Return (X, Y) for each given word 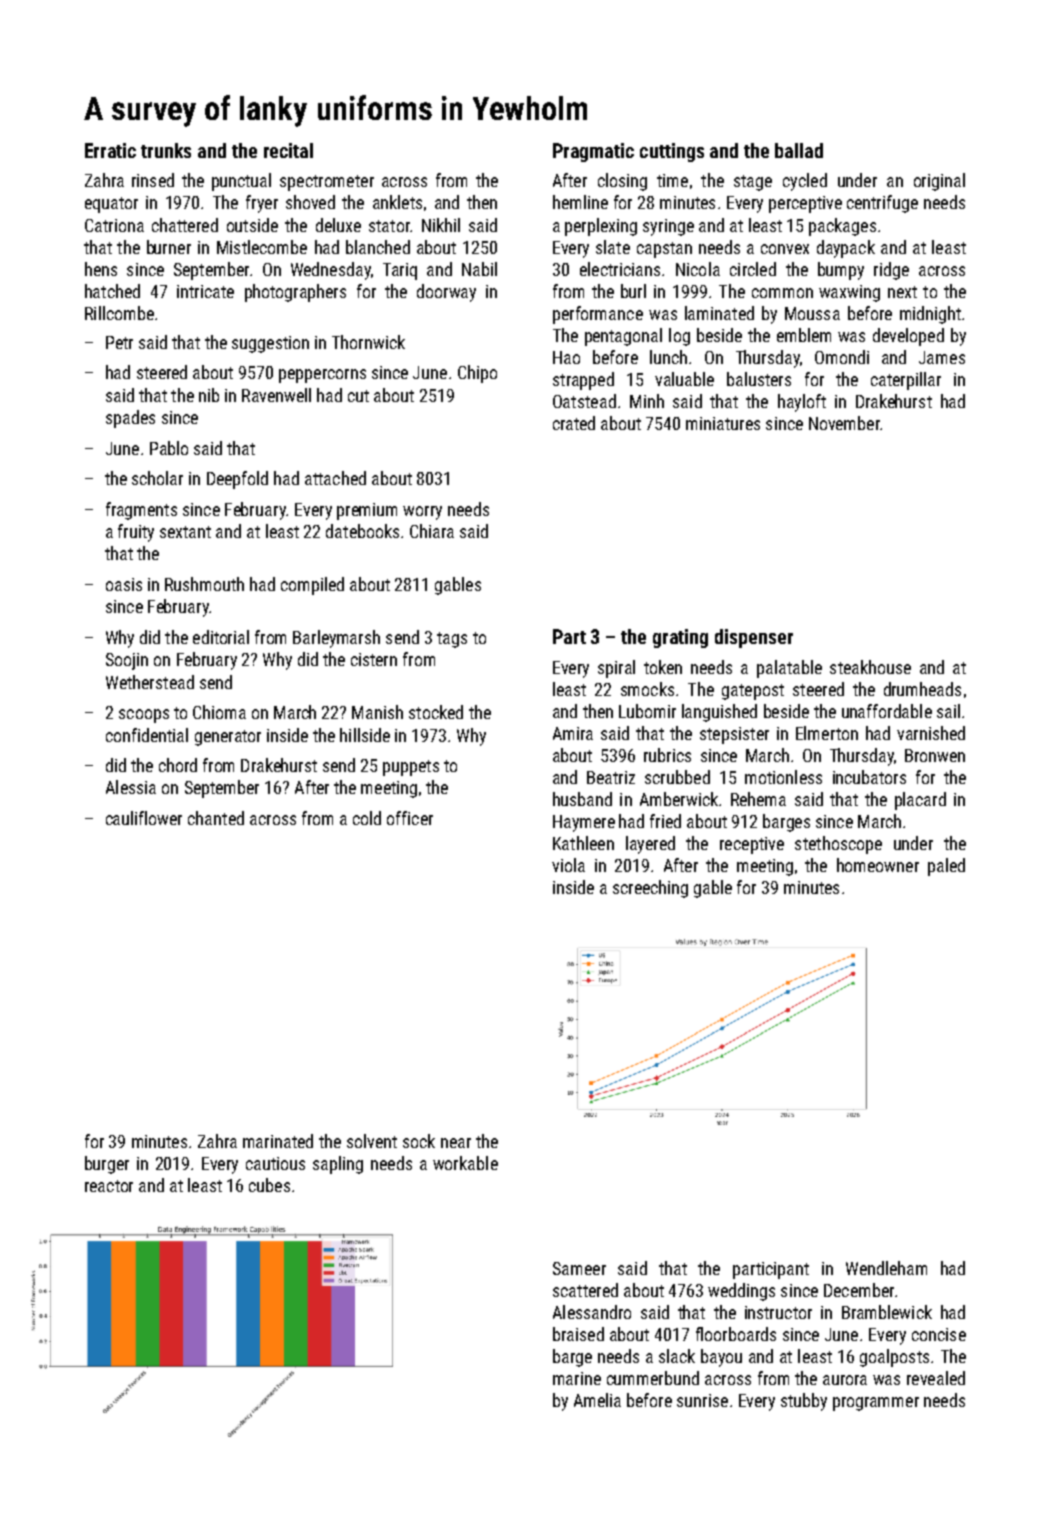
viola (568, 865)
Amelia (597, 1400)
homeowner (878, 865)
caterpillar (906, 381)
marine (577, 1378)
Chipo (477, 374)
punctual (241, 182)
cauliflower (144, 818)
